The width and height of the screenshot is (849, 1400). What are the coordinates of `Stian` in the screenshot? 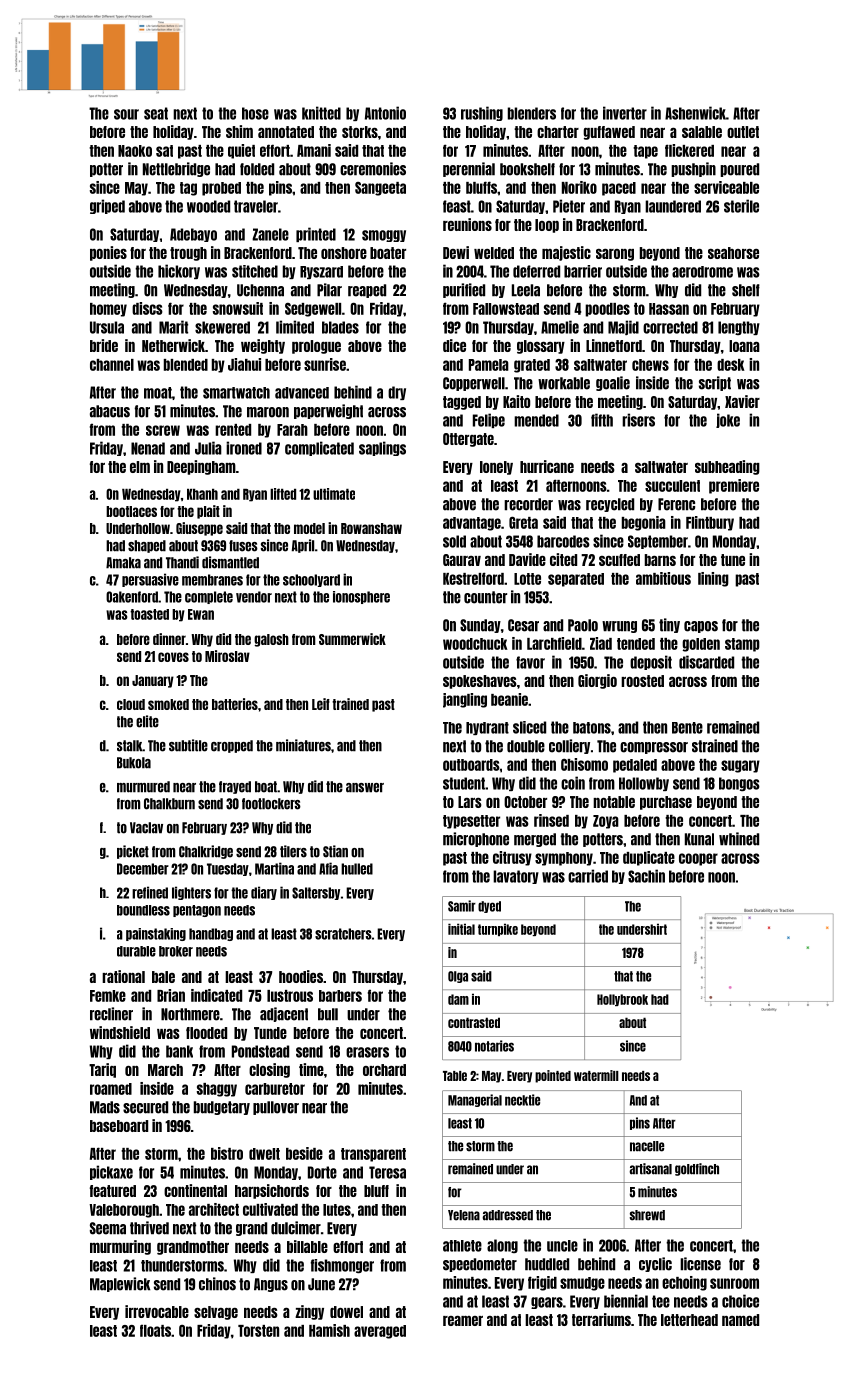 It's located at (335, 851).
